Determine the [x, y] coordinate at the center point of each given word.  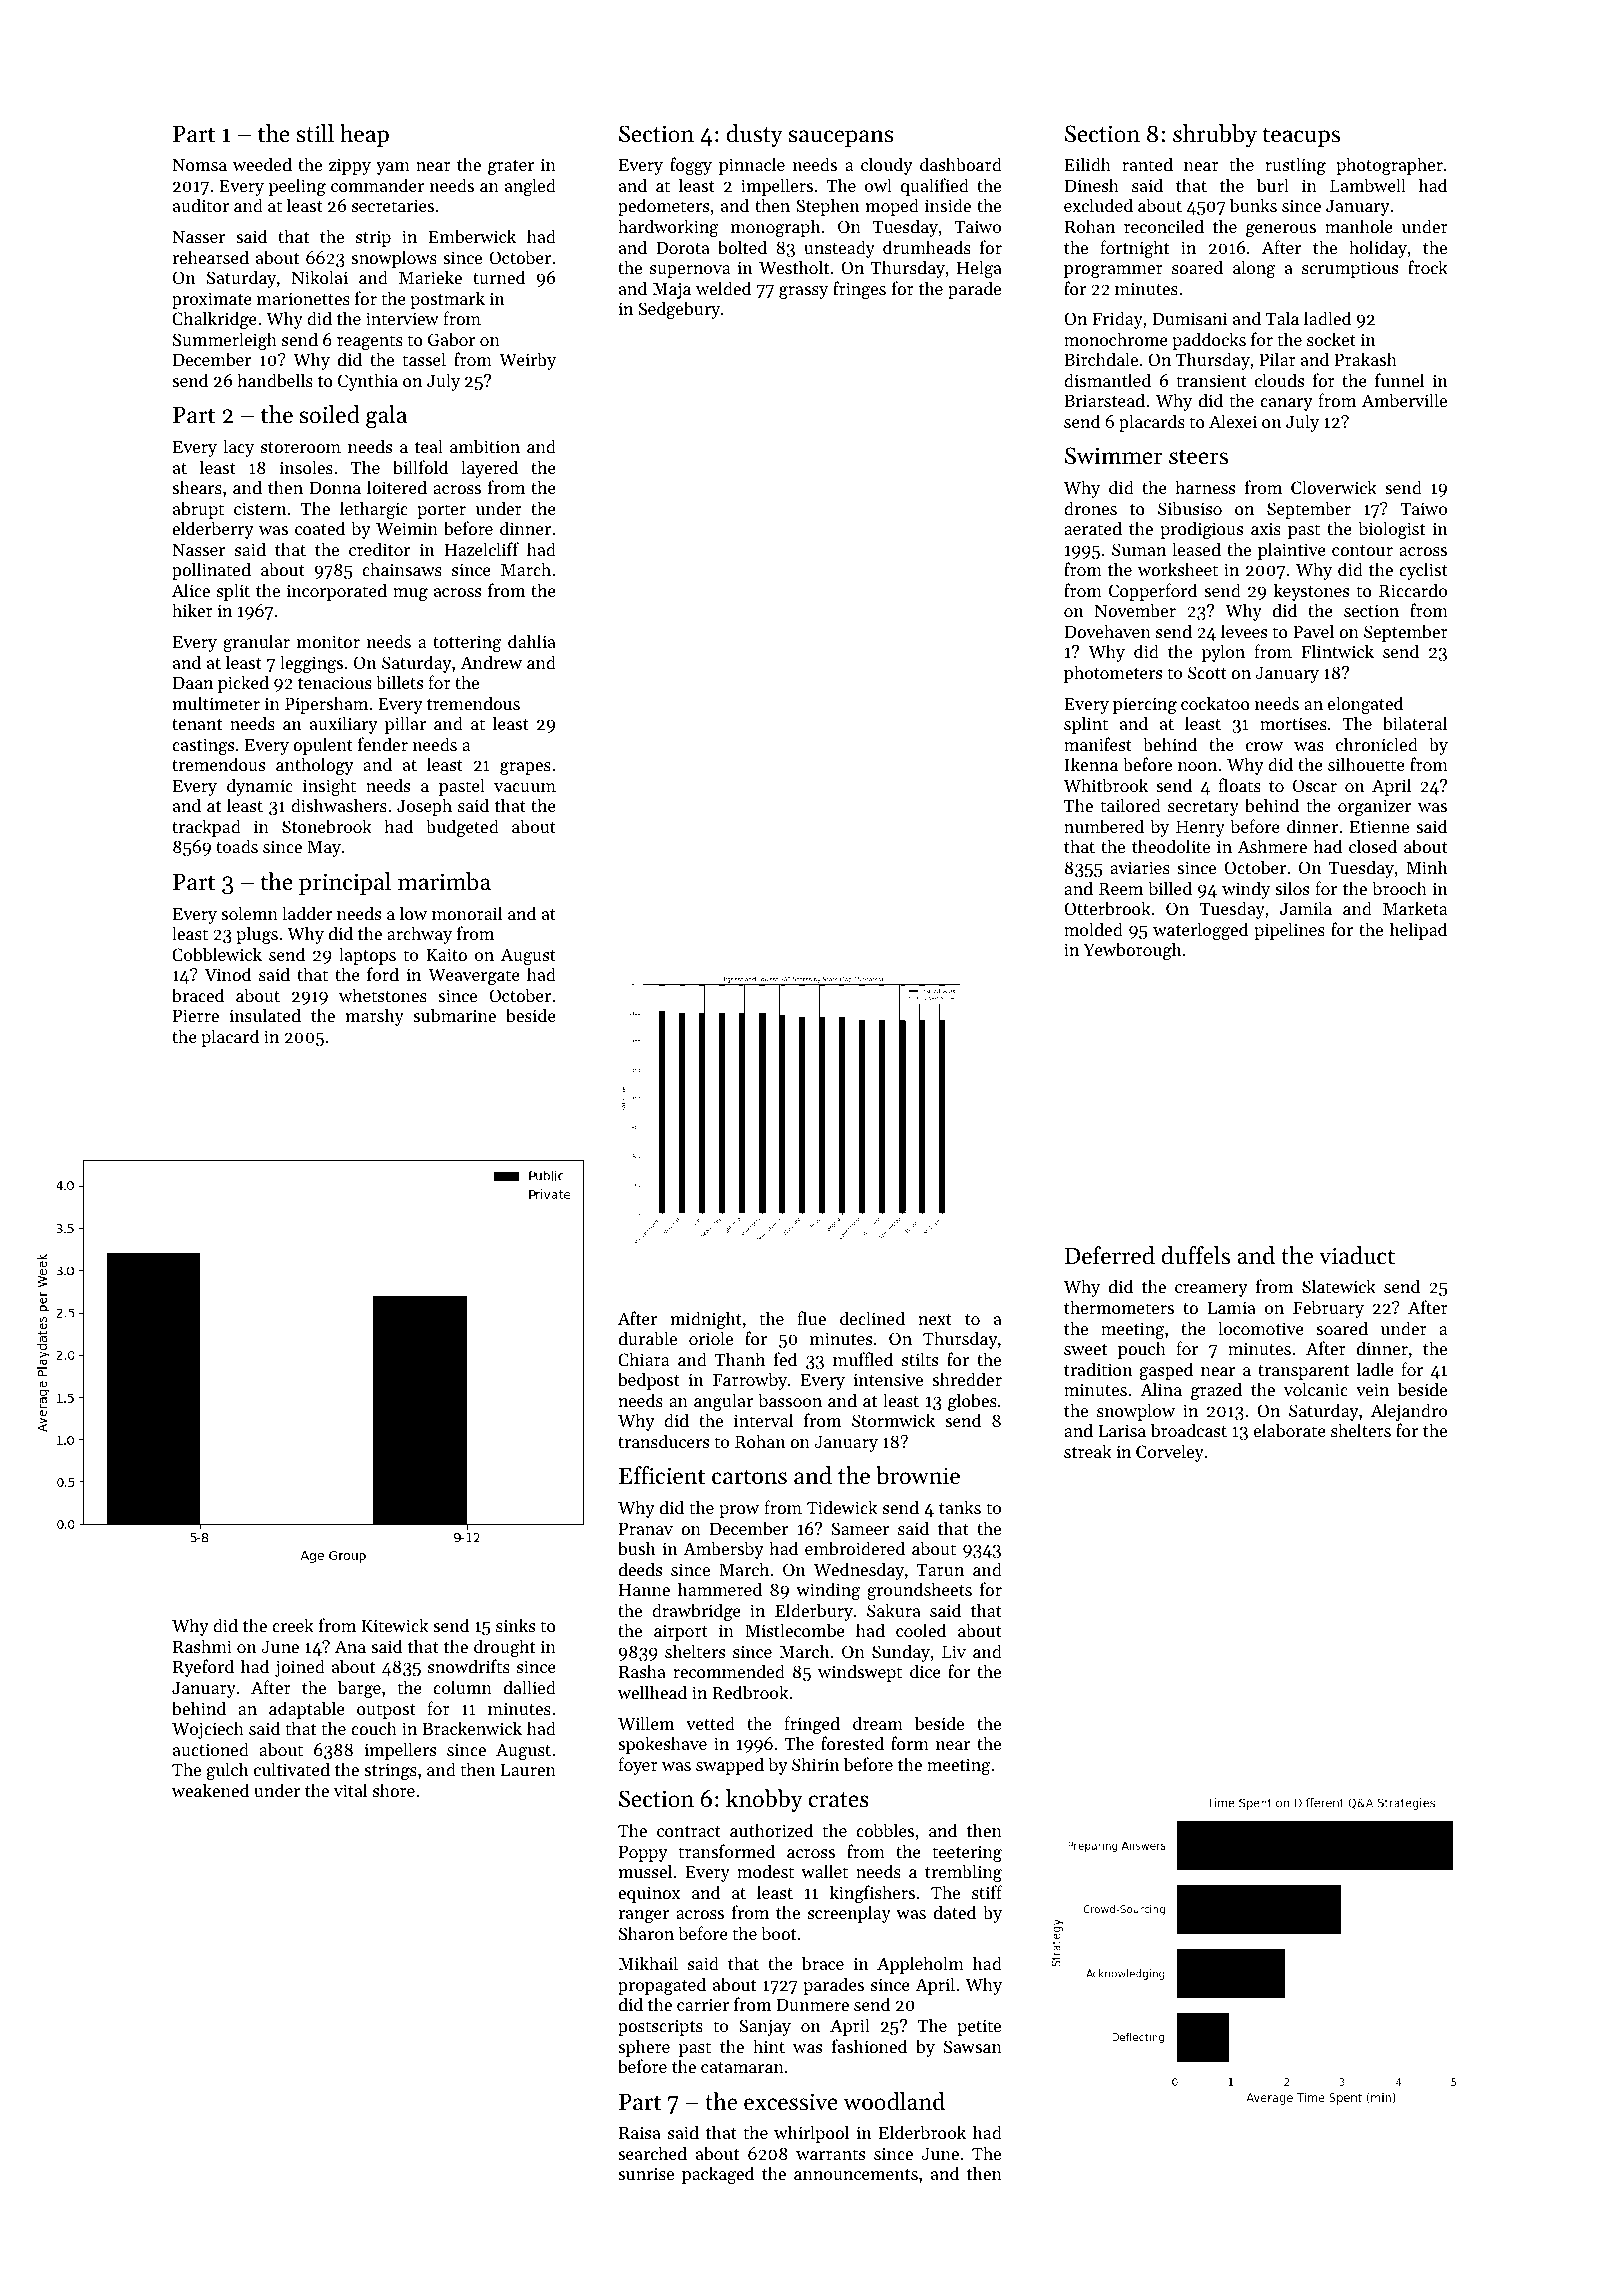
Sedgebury [679, 310]
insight [329, 787]
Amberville [1404, 400]
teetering [967, 1853]
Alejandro [1409, 1412]
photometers [1113, 674]
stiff [987, 1892]
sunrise [646, 2173]
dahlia [532, 641]
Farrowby [750, 1381]
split [233, 592]
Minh [1427, 867]
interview [402, 318]
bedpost [649, 1381]
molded [1093, 929]
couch [374, 1728]
